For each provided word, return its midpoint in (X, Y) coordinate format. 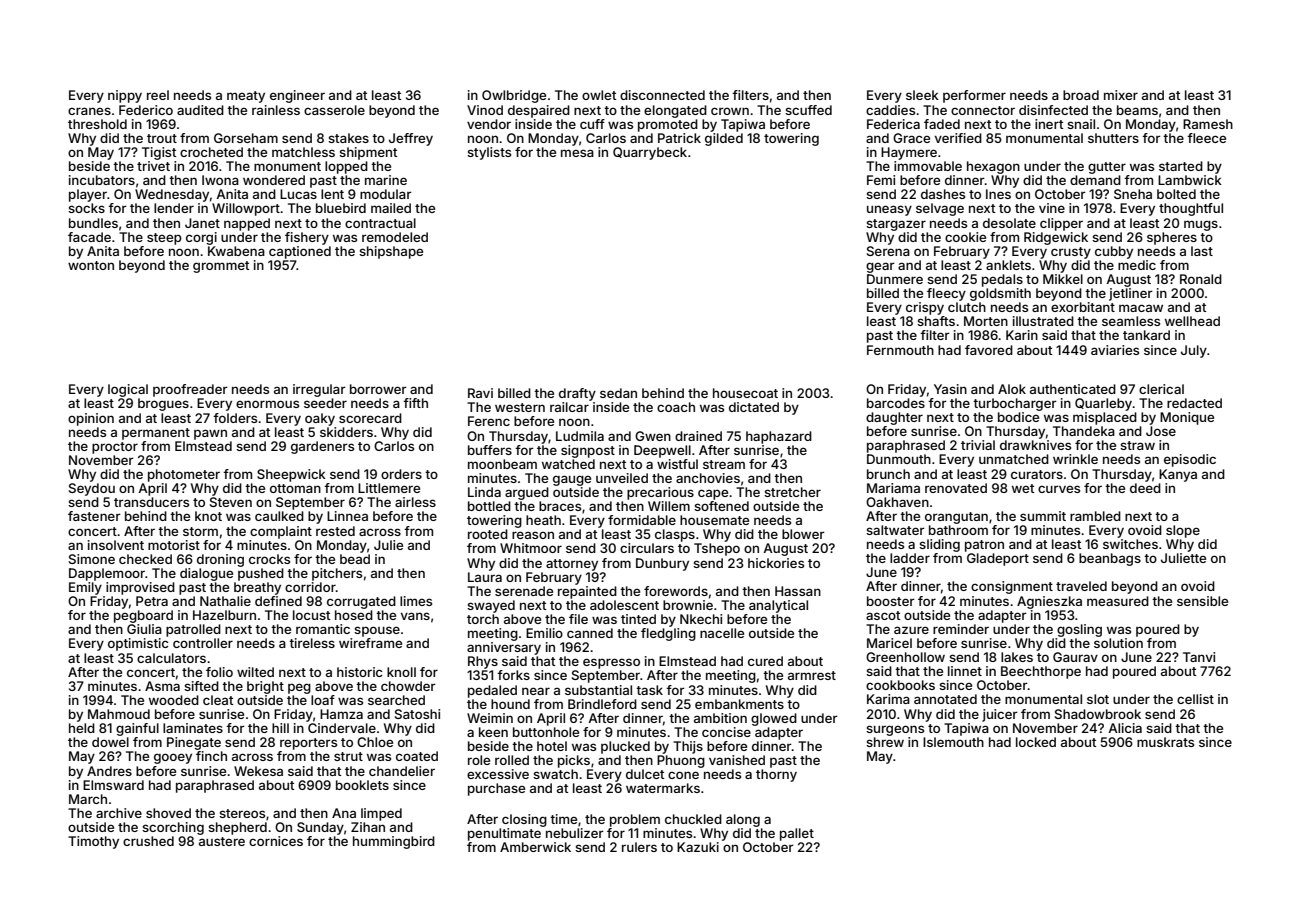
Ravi (480, 393)
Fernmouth (900, 350)
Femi (881, 180)
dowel (110, 742)
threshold (97, 124)
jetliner (1131, 294)
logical (128, 390)
